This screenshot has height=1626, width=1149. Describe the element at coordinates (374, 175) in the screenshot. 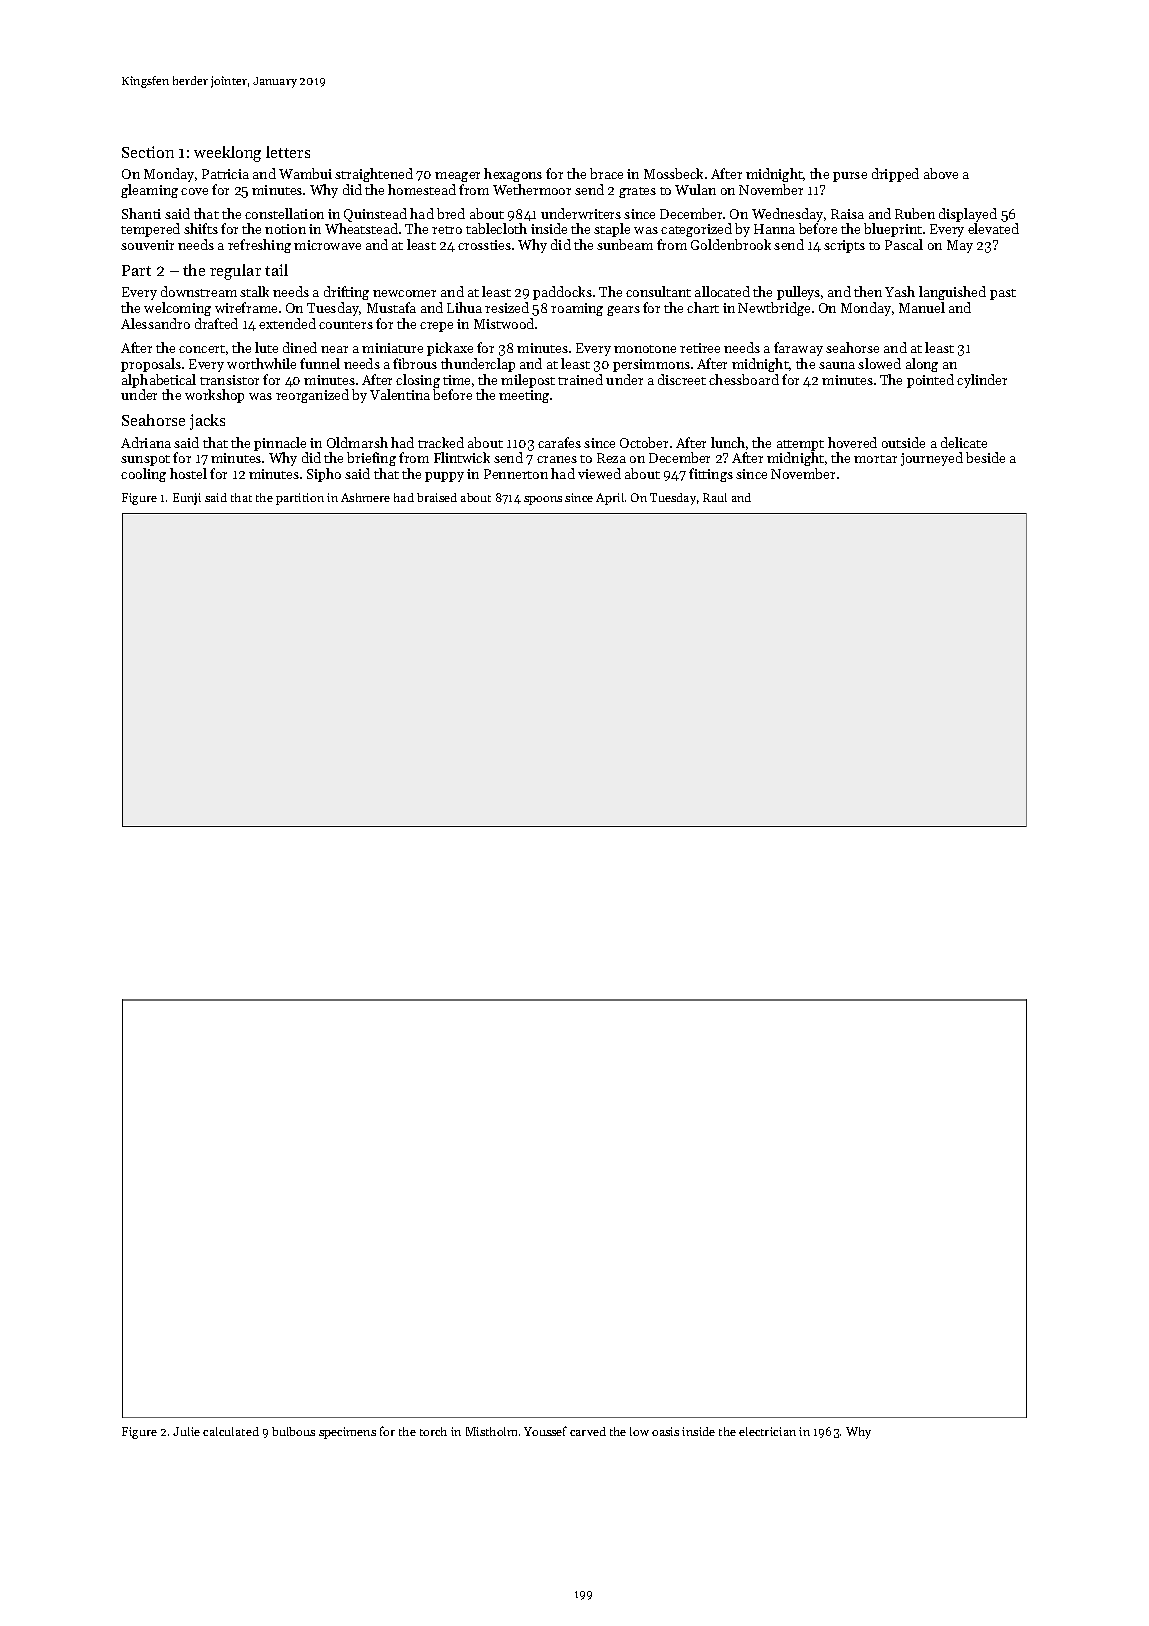

I see `straightened` at that location.
